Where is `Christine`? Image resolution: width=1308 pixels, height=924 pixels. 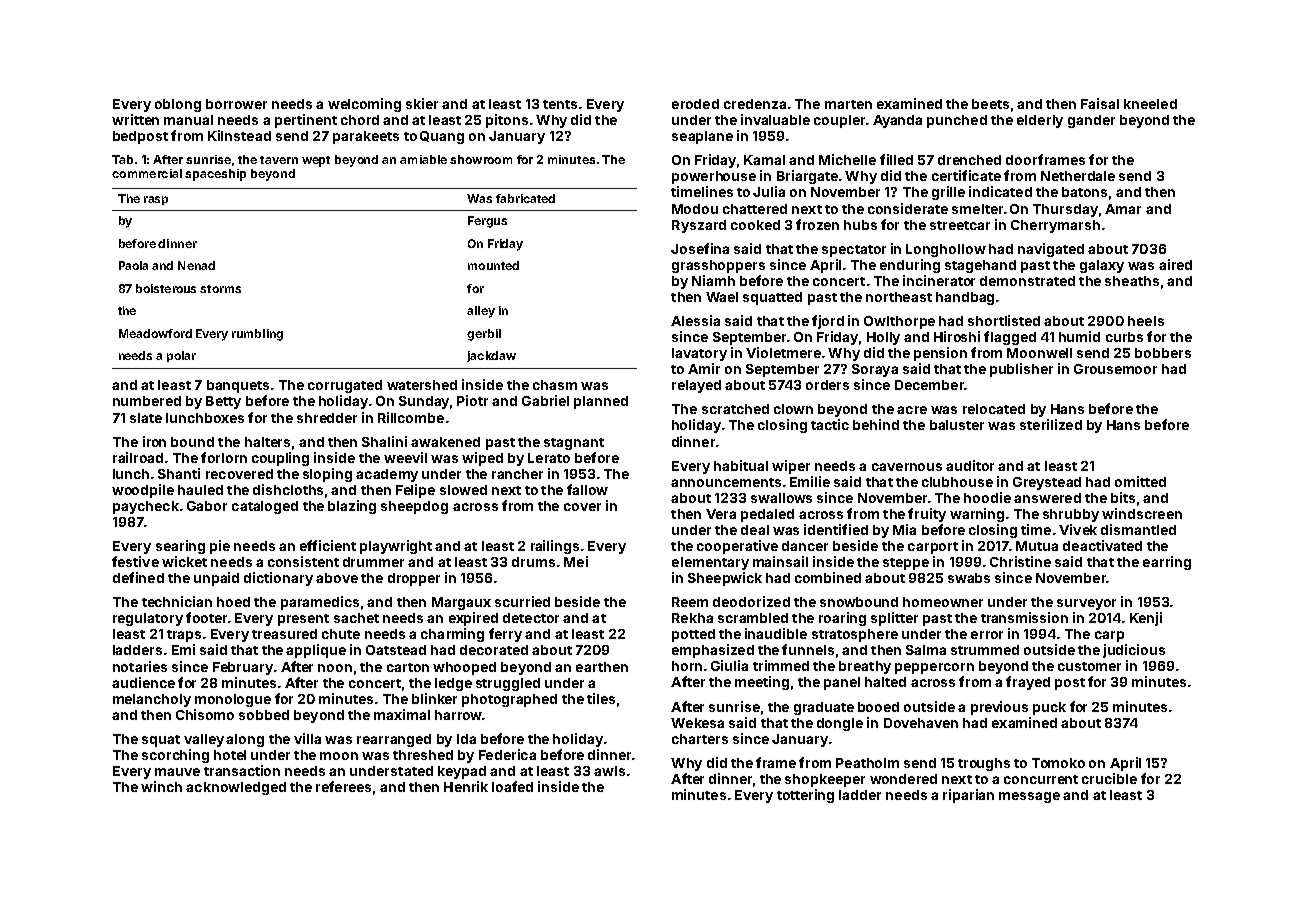 Christine is located at coordinates (1020, 561).
